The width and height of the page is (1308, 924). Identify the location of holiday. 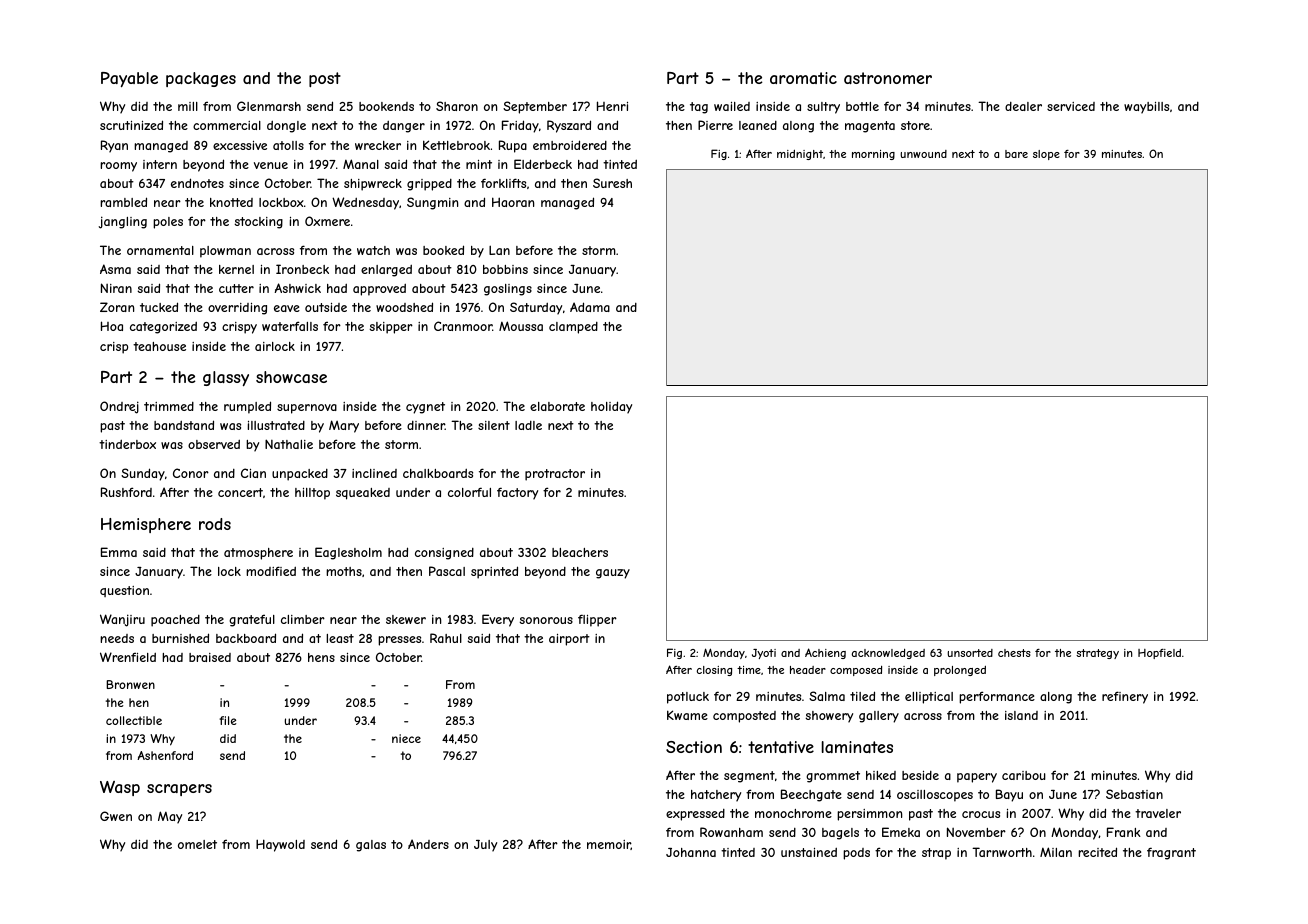
(611, 407).
